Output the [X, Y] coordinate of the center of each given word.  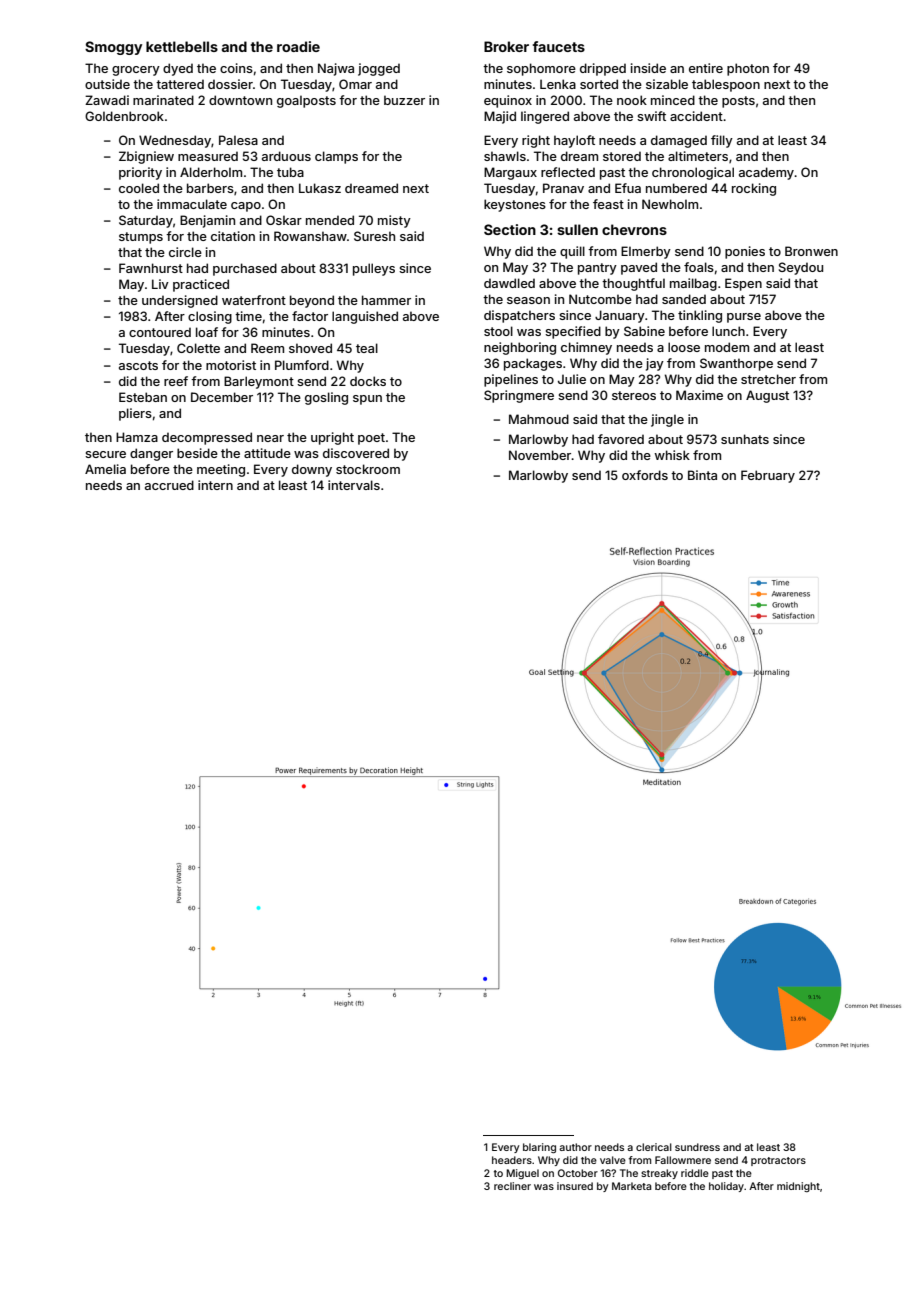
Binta [702, 475]
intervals [354, 485]
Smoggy [113, 48]
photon [748, 69]
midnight [798, 1187]
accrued [169, 485]
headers [512, 1160]
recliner [512, 1186]
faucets [559, 46]
